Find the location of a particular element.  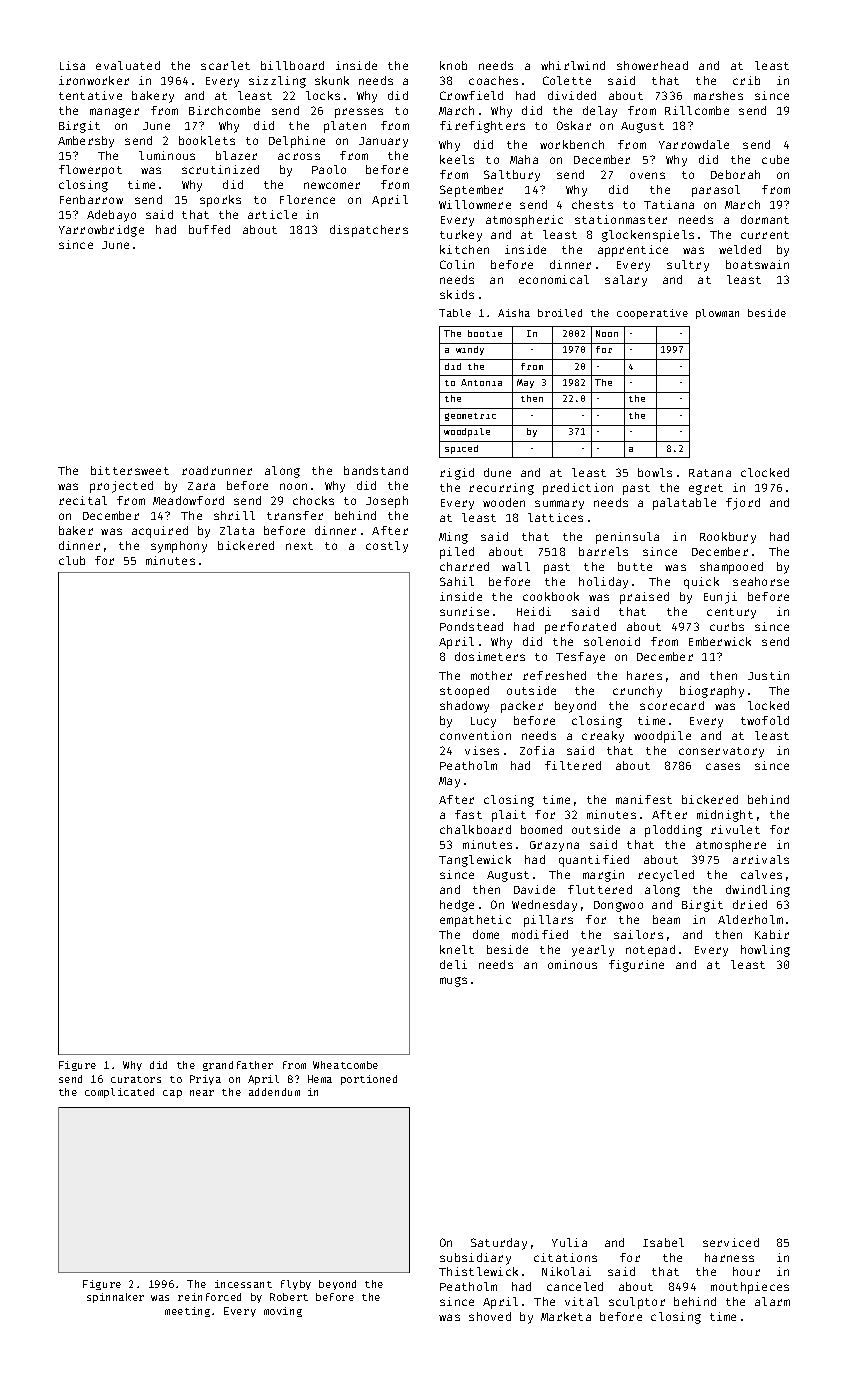

dosimeters is located at coordinates (490, 656).
